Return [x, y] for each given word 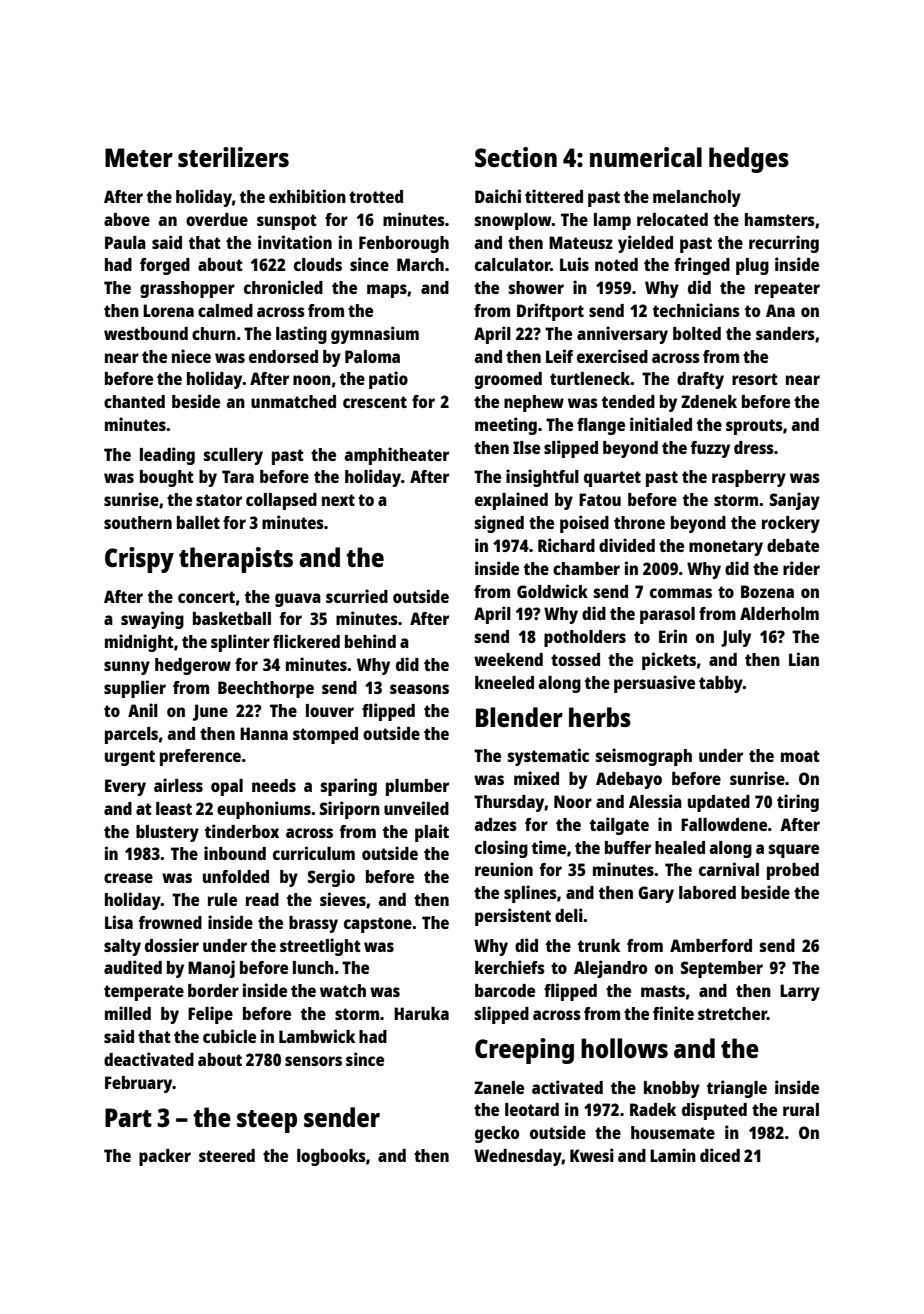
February [139, 1084]
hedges [749, 160]
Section [516, 157]
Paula [125, 242]
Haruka [421, 1013]
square [794, 851]
